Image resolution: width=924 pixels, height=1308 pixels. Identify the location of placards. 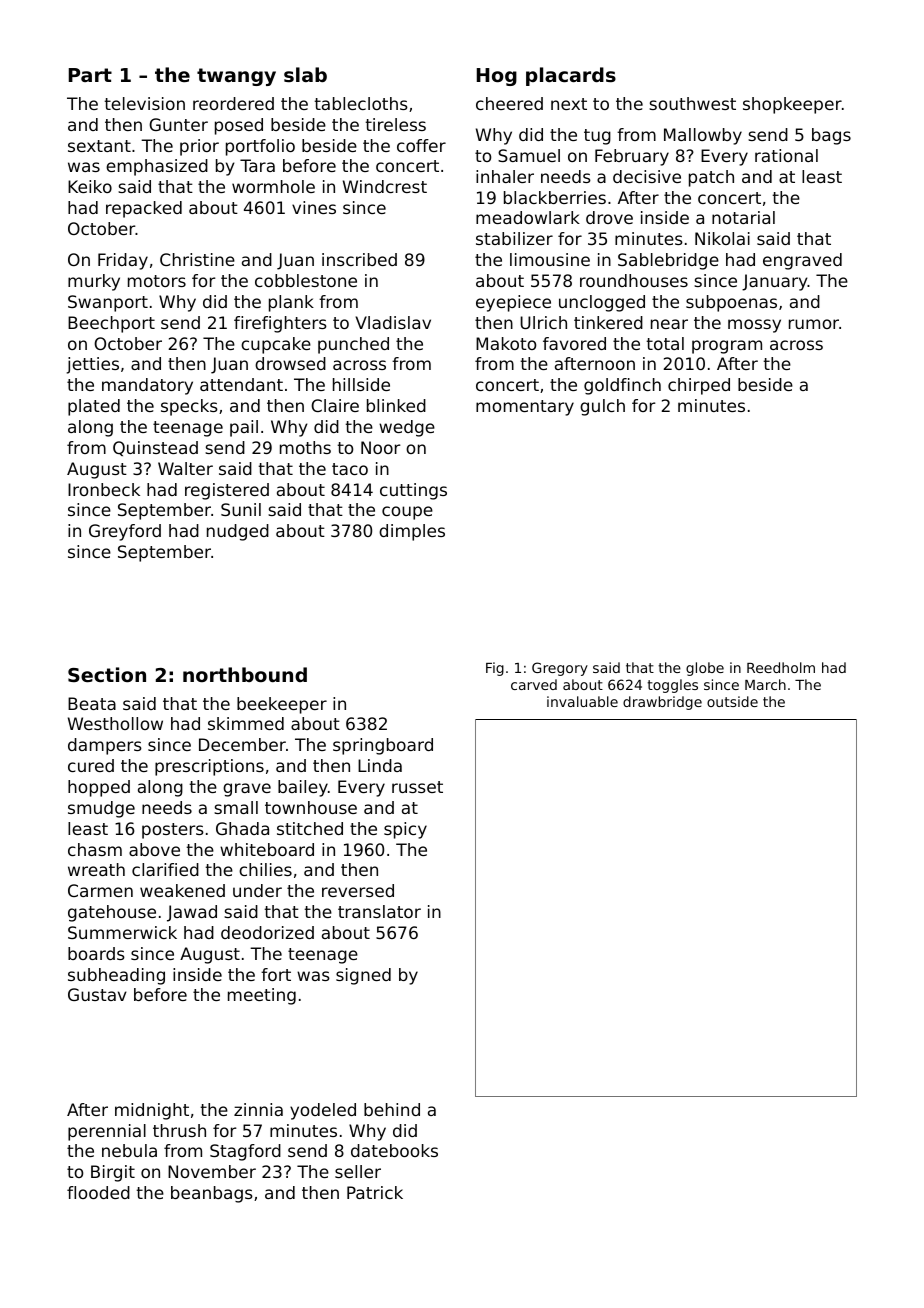
(571, 76).
